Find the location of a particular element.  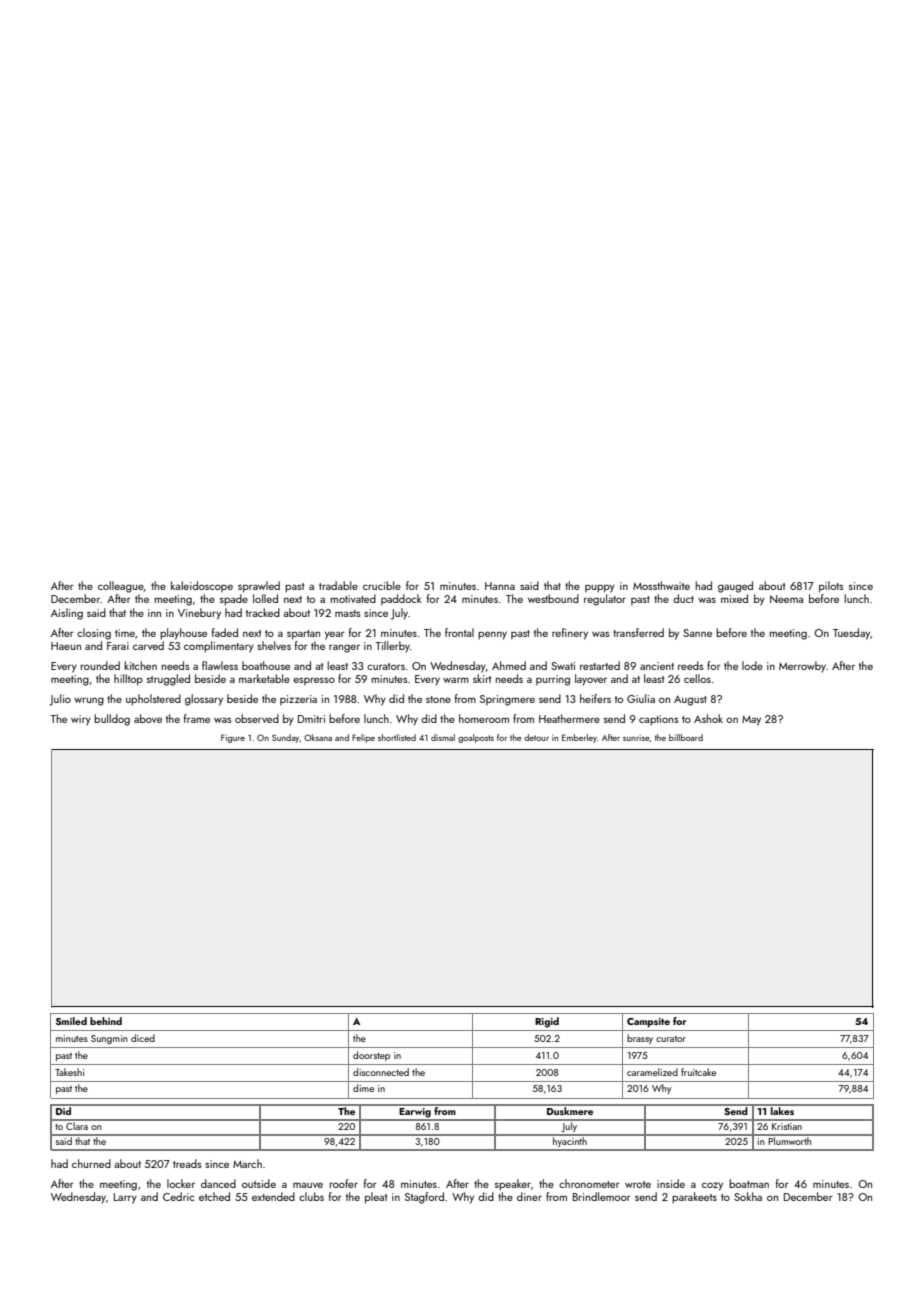

Tillerby is located at coordinates (392, 647).
